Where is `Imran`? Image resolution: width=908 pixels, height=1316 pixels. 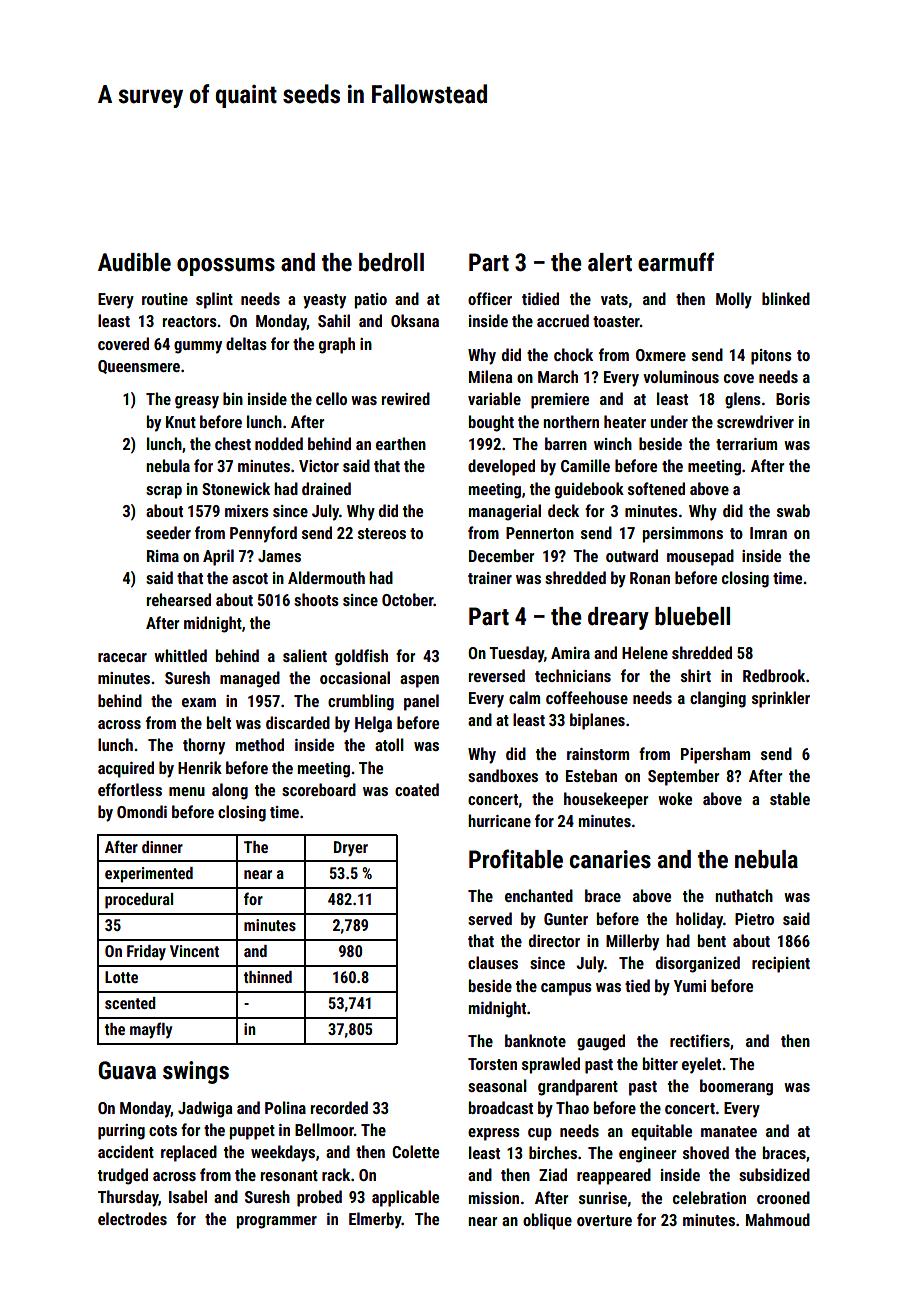 Imran is located at coordinates (768, 533).
